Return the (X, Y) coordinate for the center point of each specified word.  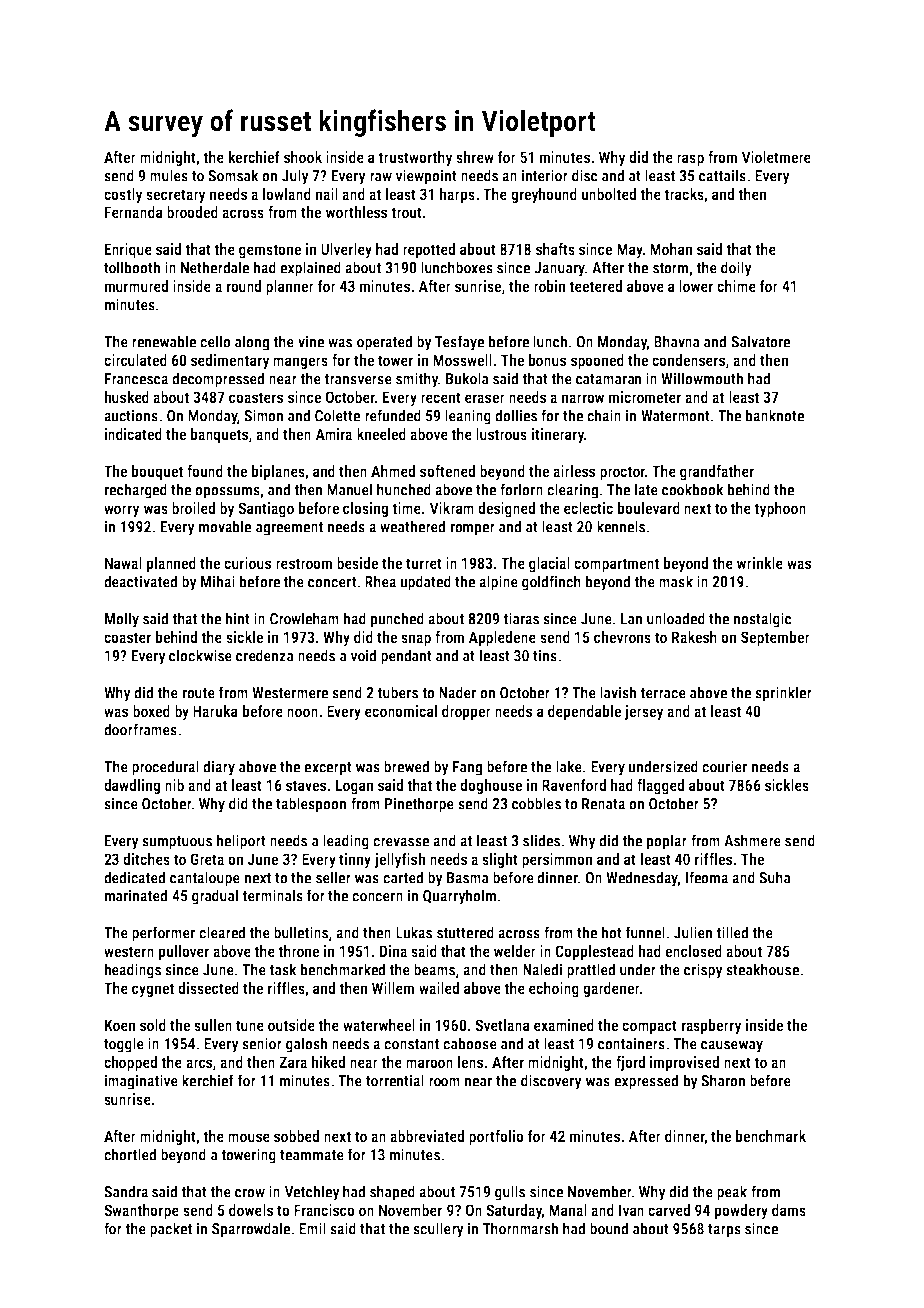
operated (384, 343)
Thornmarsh (520, 1228)
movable (225, 526)
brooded (192, 212)
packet (171, 1230)
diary (219, 768)
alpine (498, 583)
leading (346, 842)
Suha (775, 877)
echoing (554, 989)
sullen (213, 1025)
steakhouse (762, 969)
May (630, 250)
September (775, 638)
